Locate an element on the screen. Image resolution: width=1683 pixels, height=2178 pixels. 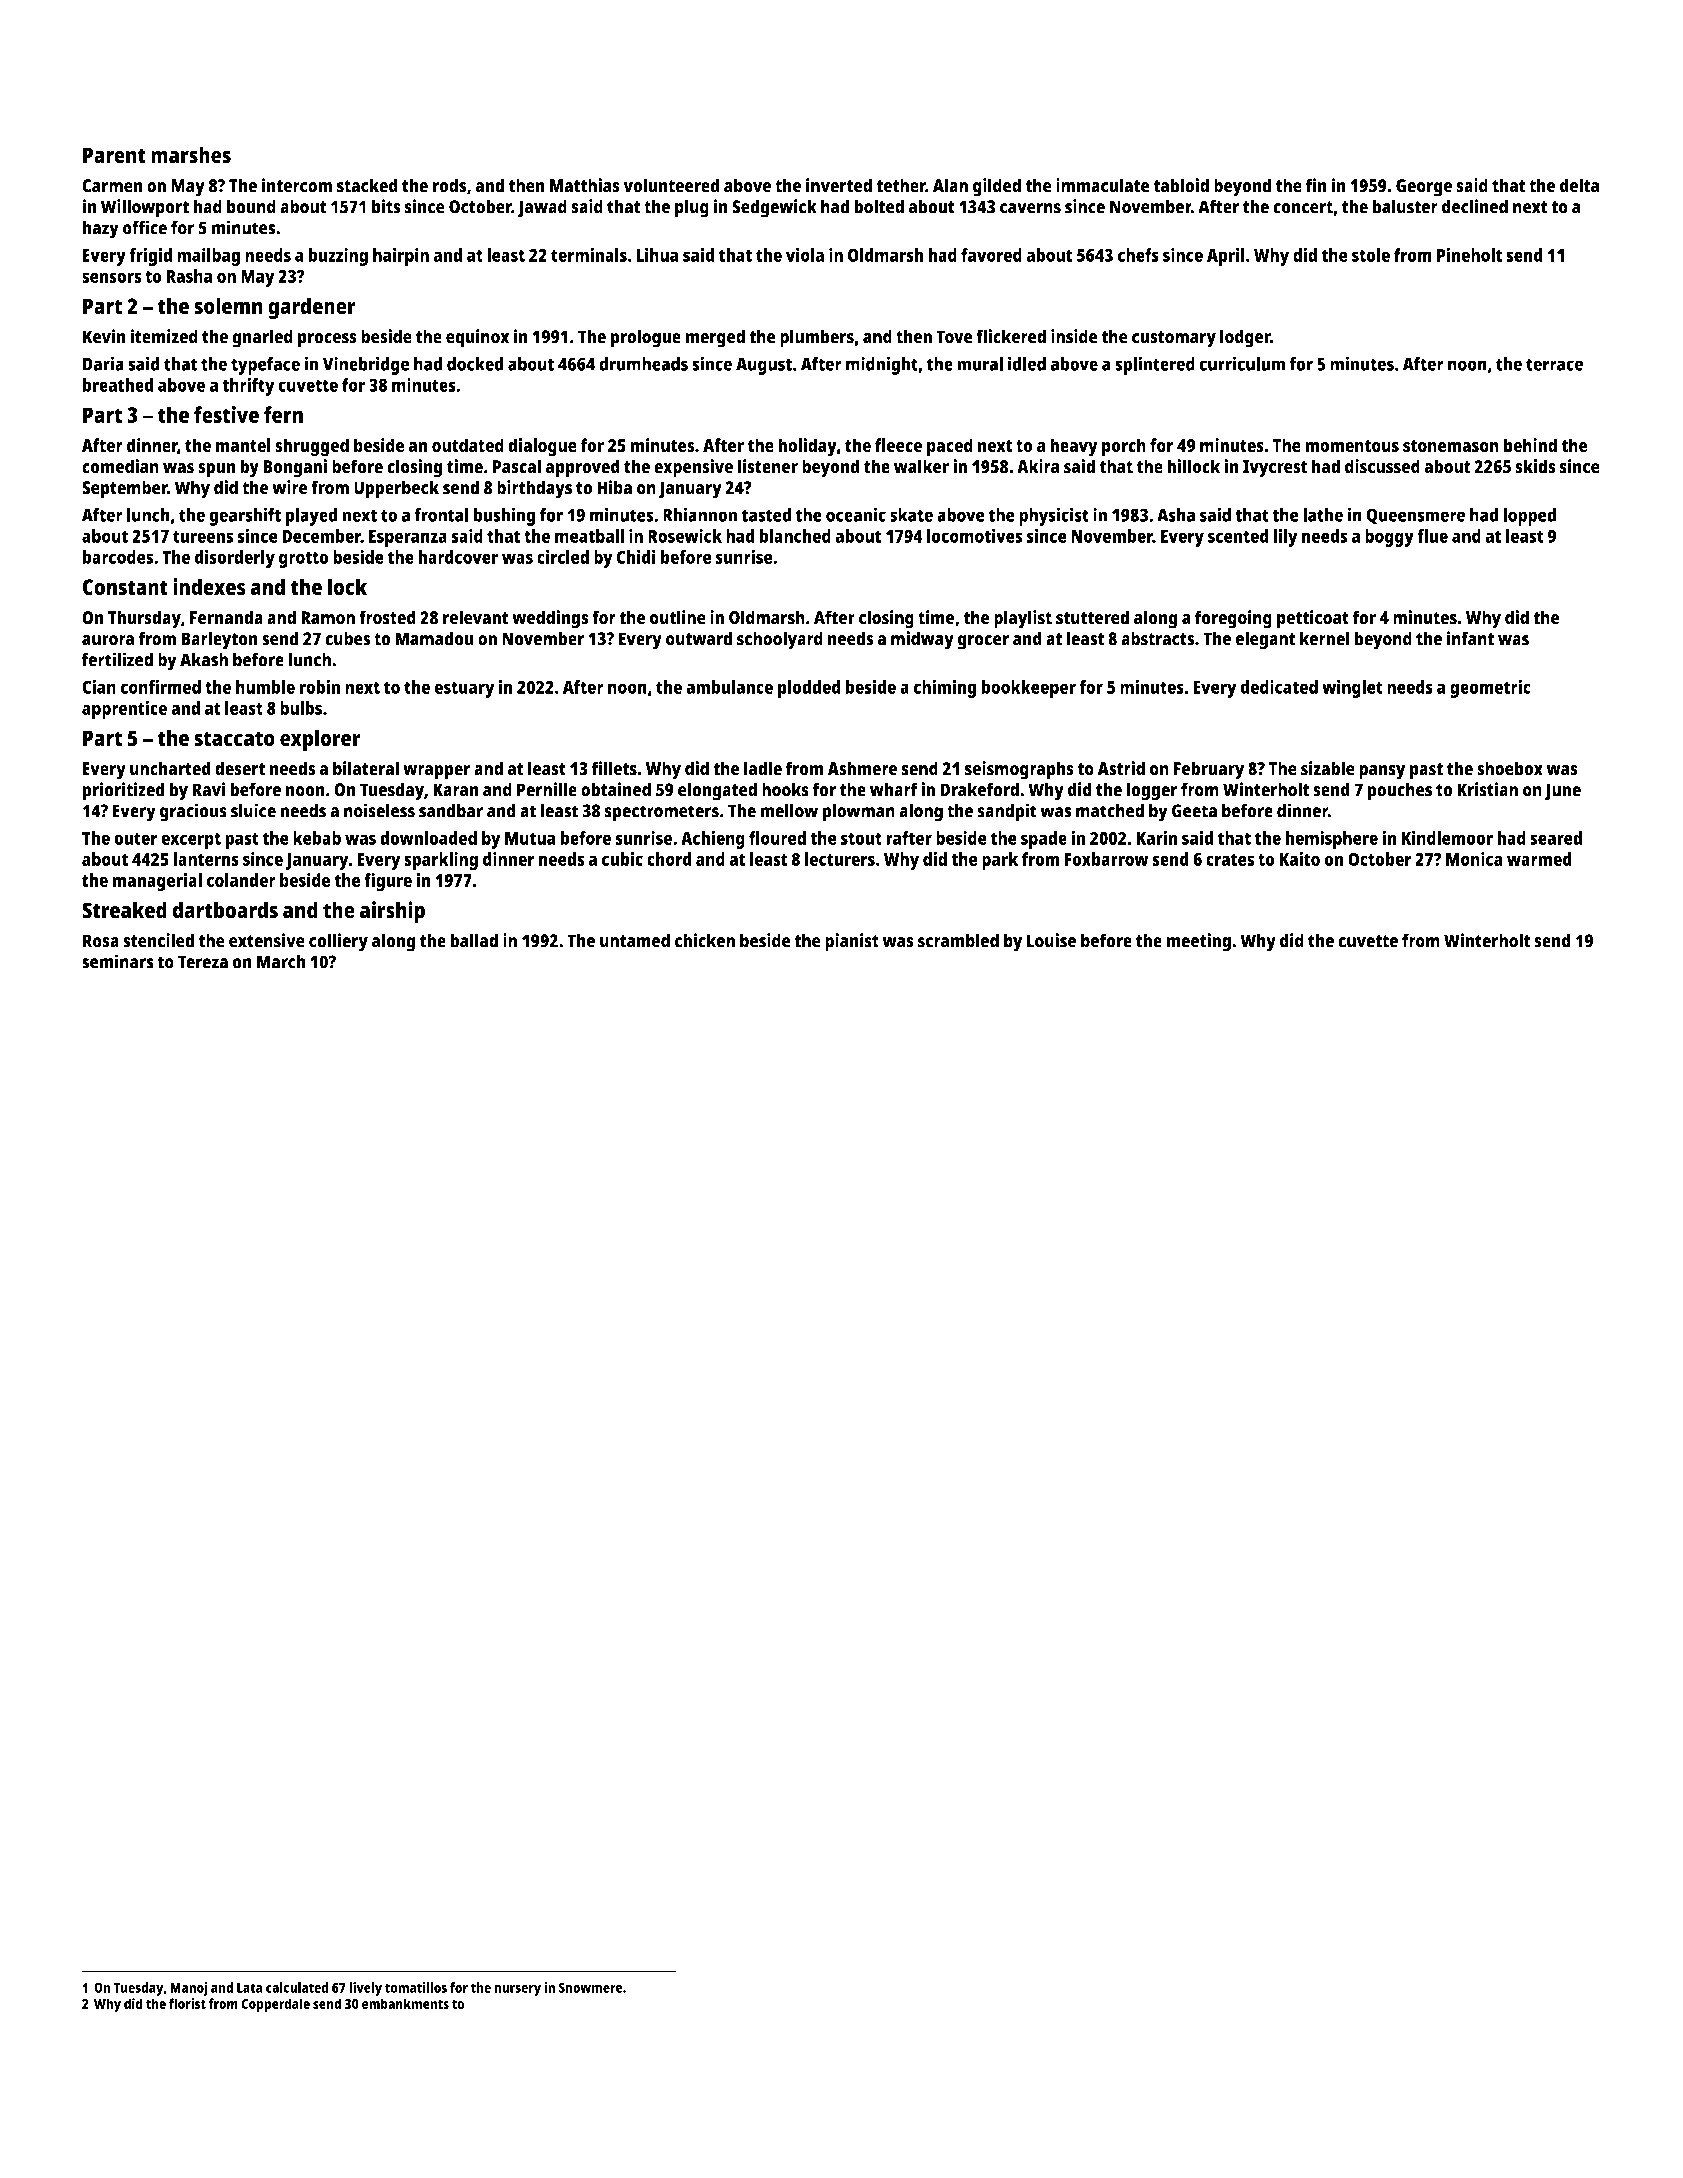
gilded is located at coordinates (997, 187).
